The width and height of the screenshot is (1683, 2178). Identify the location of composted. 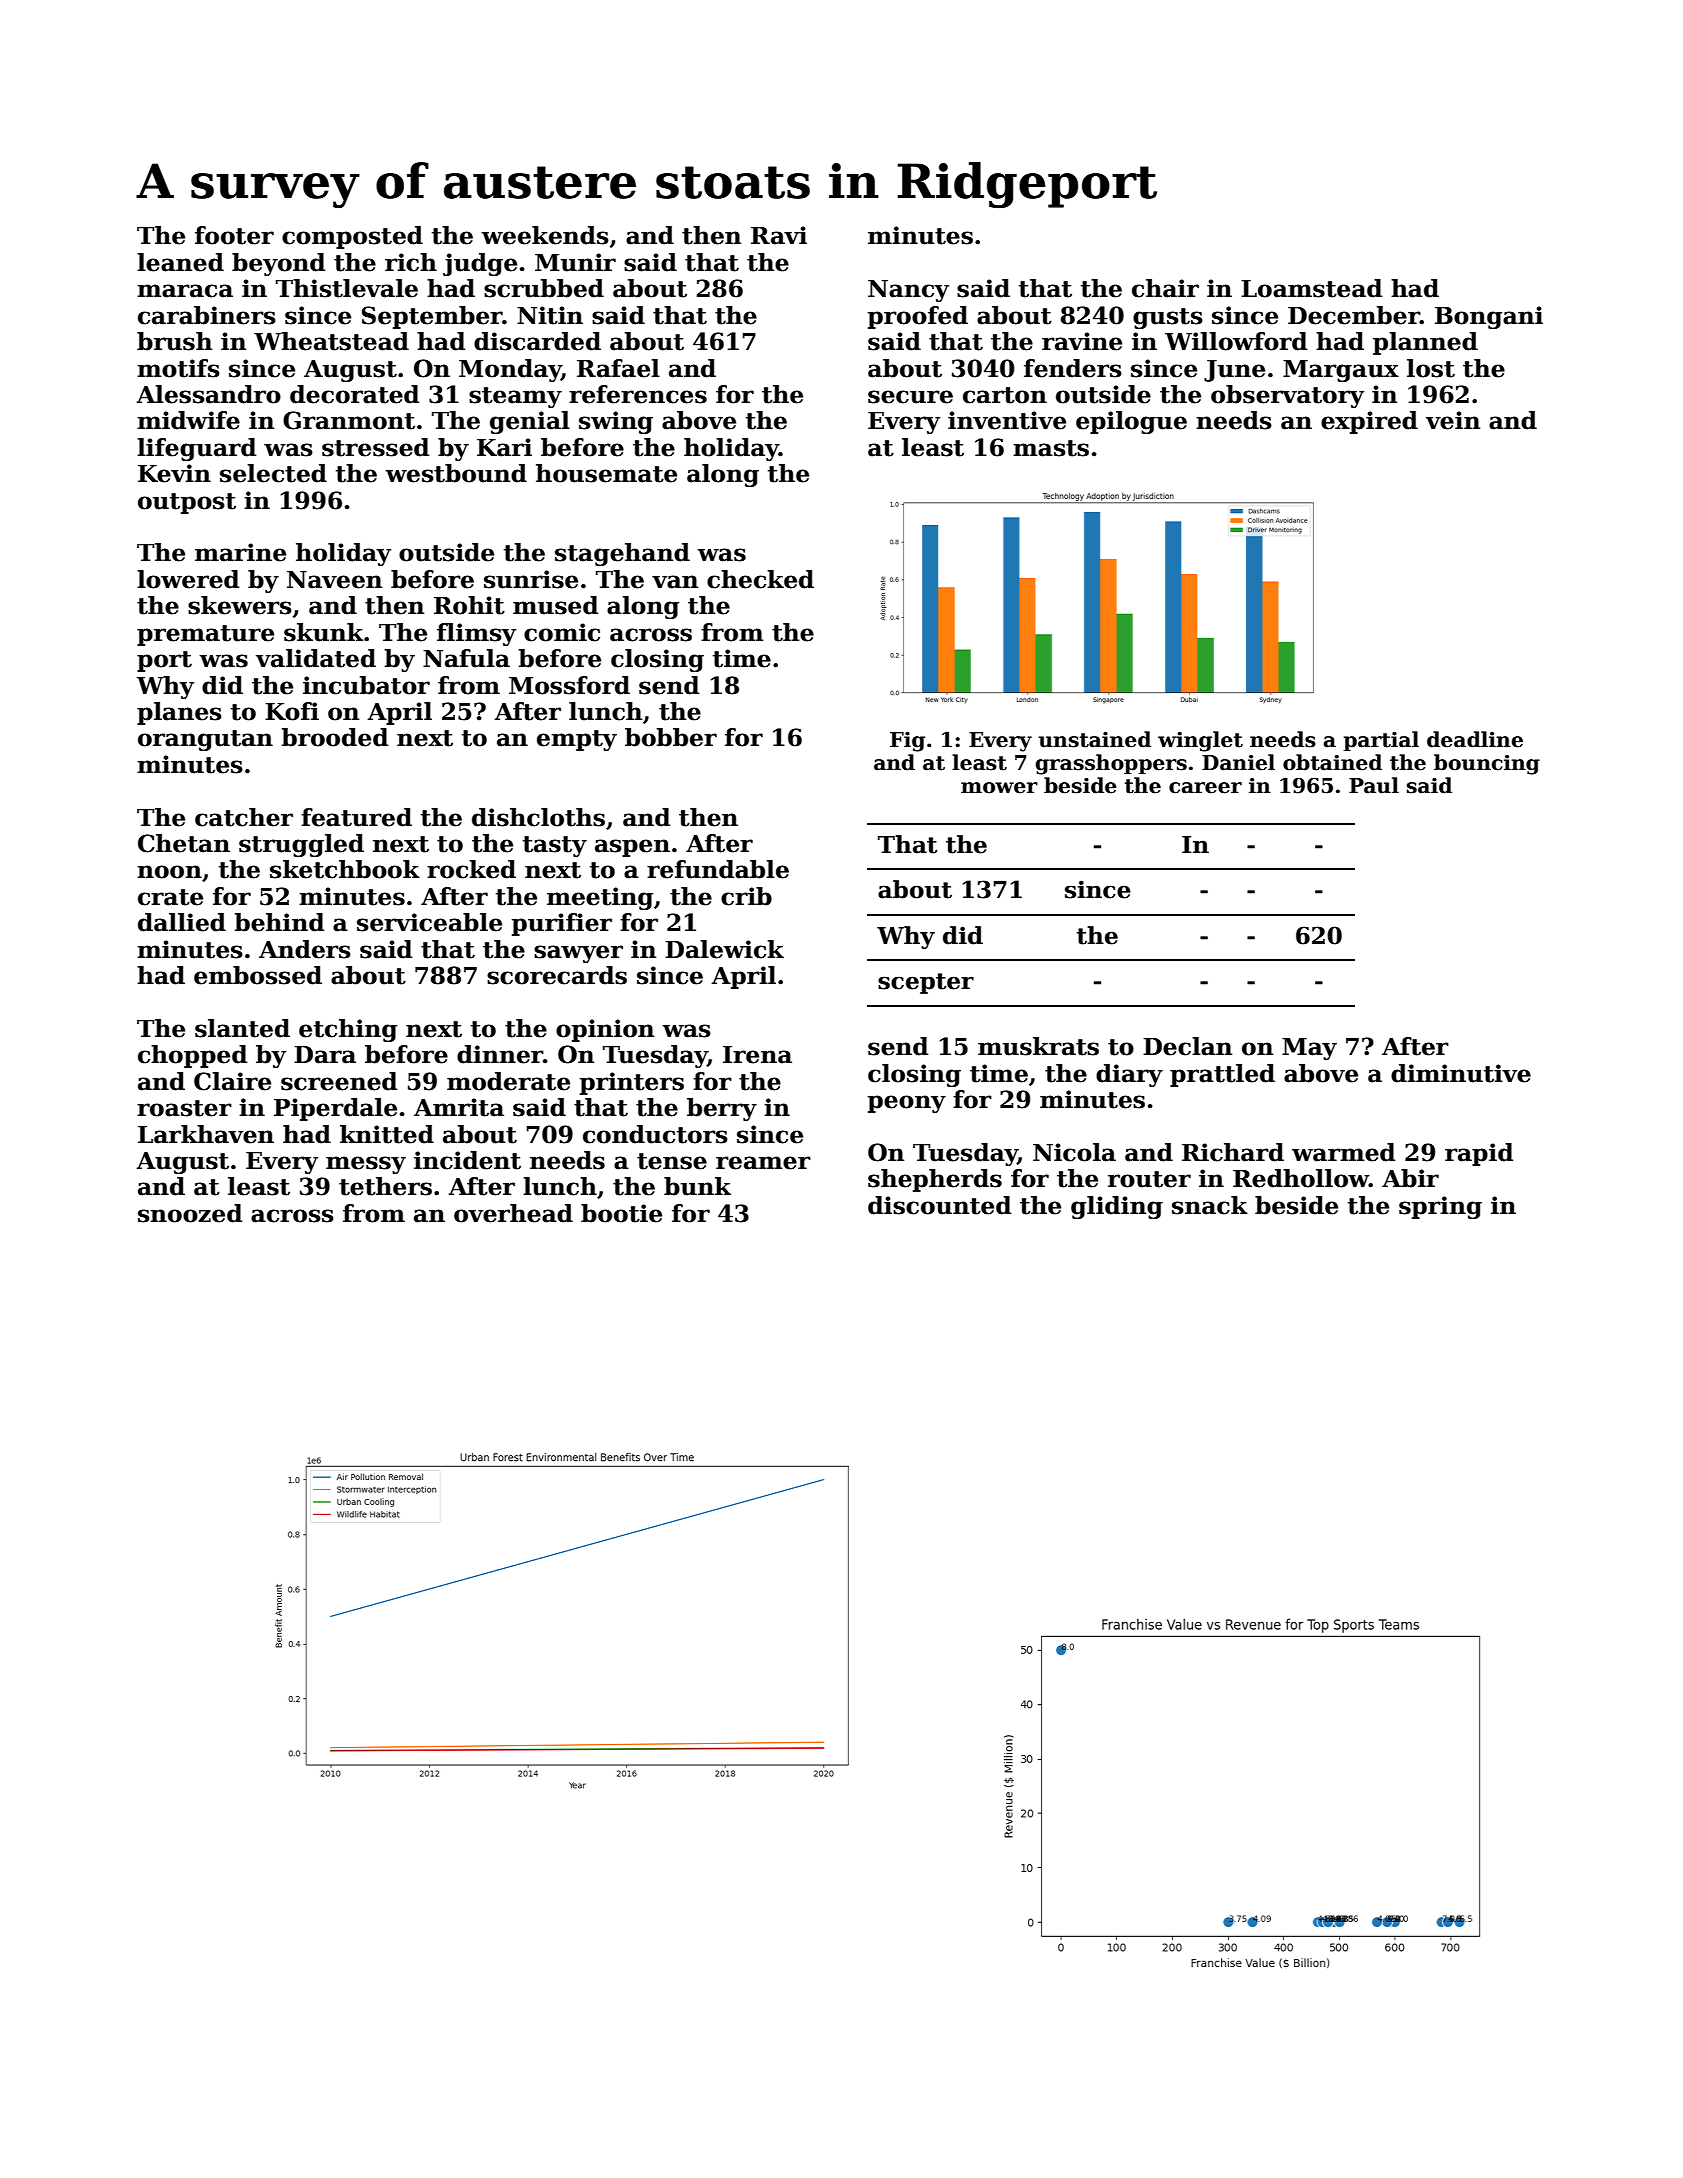
(352, 237).
